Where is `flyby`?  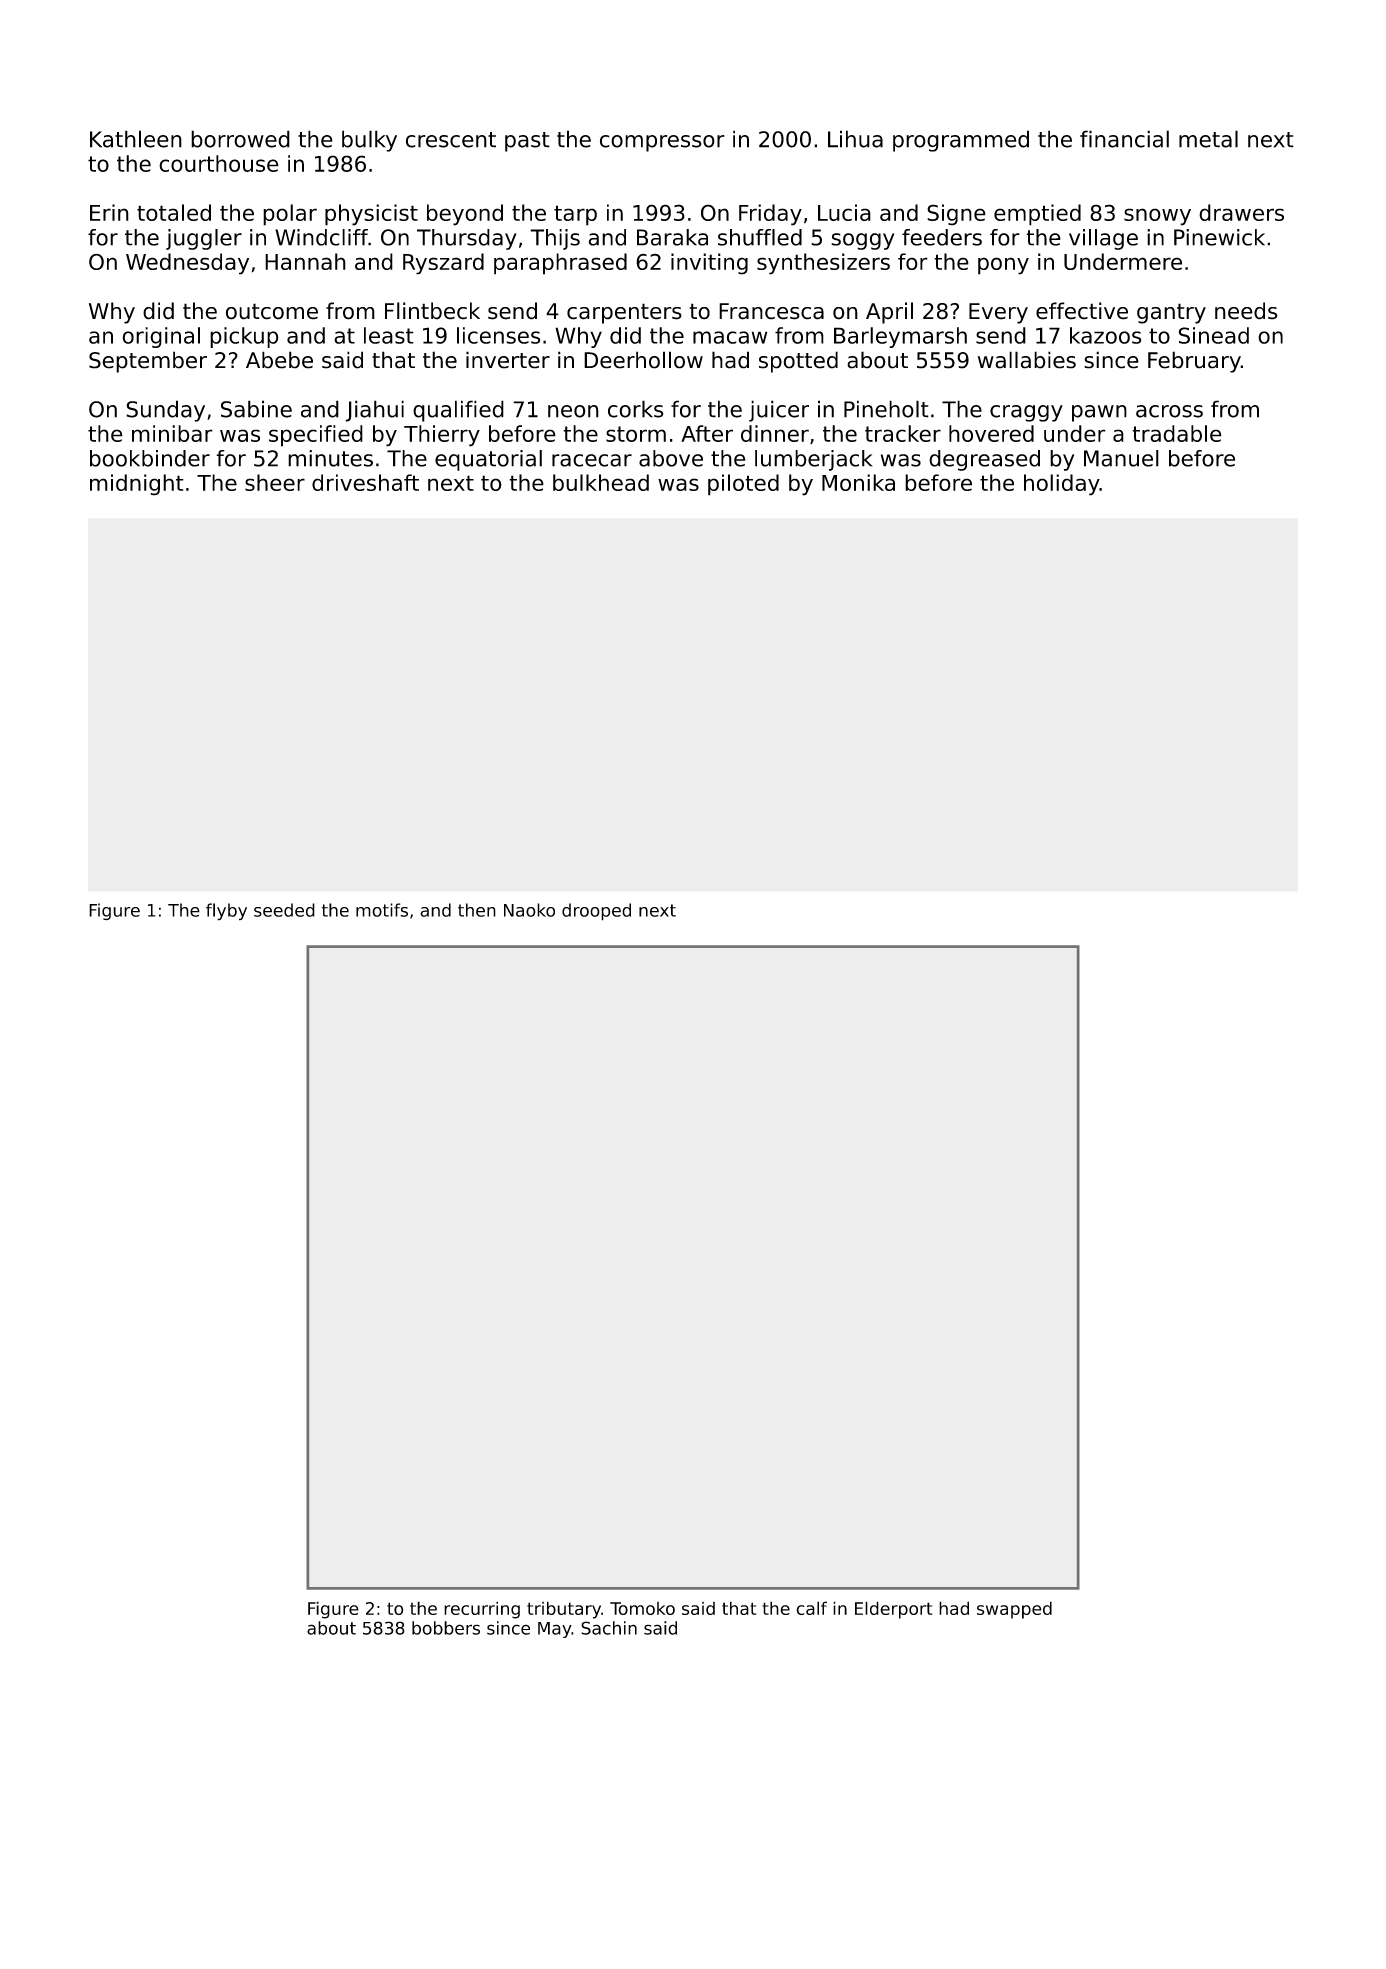 flyby is located at coordinates (226, 912).
